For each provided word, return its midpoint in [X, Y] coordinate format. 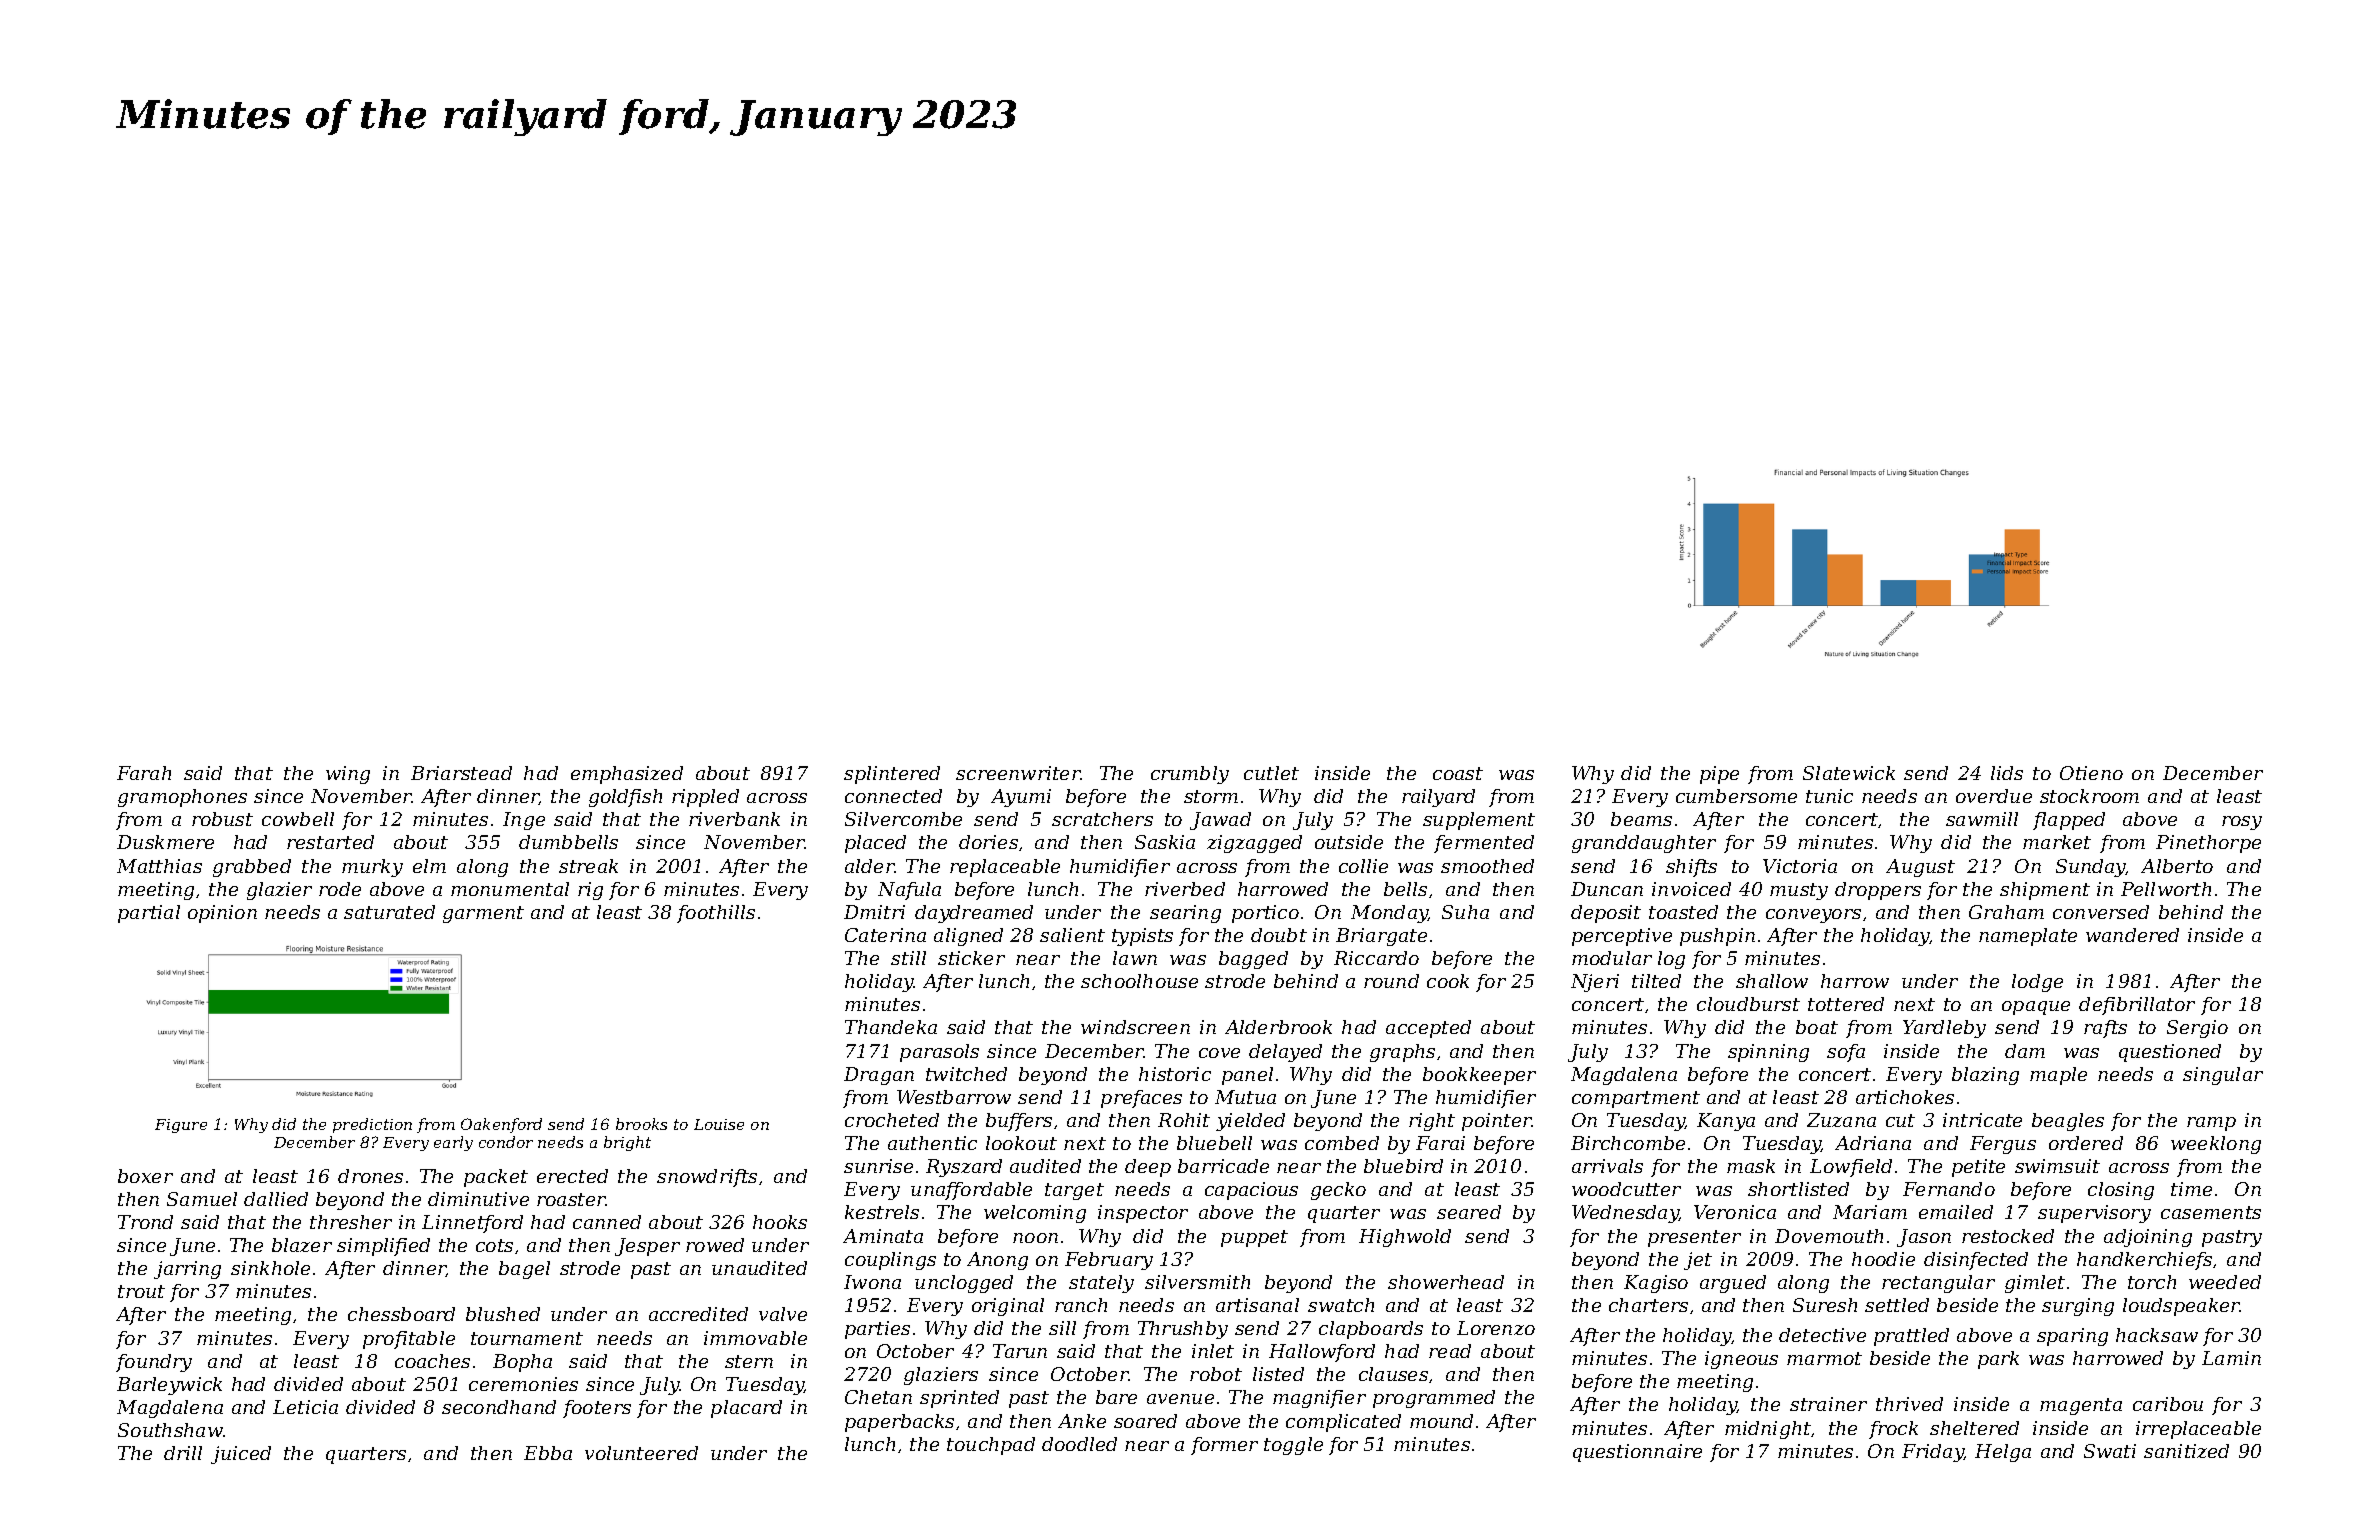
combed [1342, 1143]
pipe [1719, 775]
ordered [2086, 1143]
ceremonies [523, 1384]
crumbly [1190, 775]
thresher [351, 1222]
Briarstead [461, 773]
